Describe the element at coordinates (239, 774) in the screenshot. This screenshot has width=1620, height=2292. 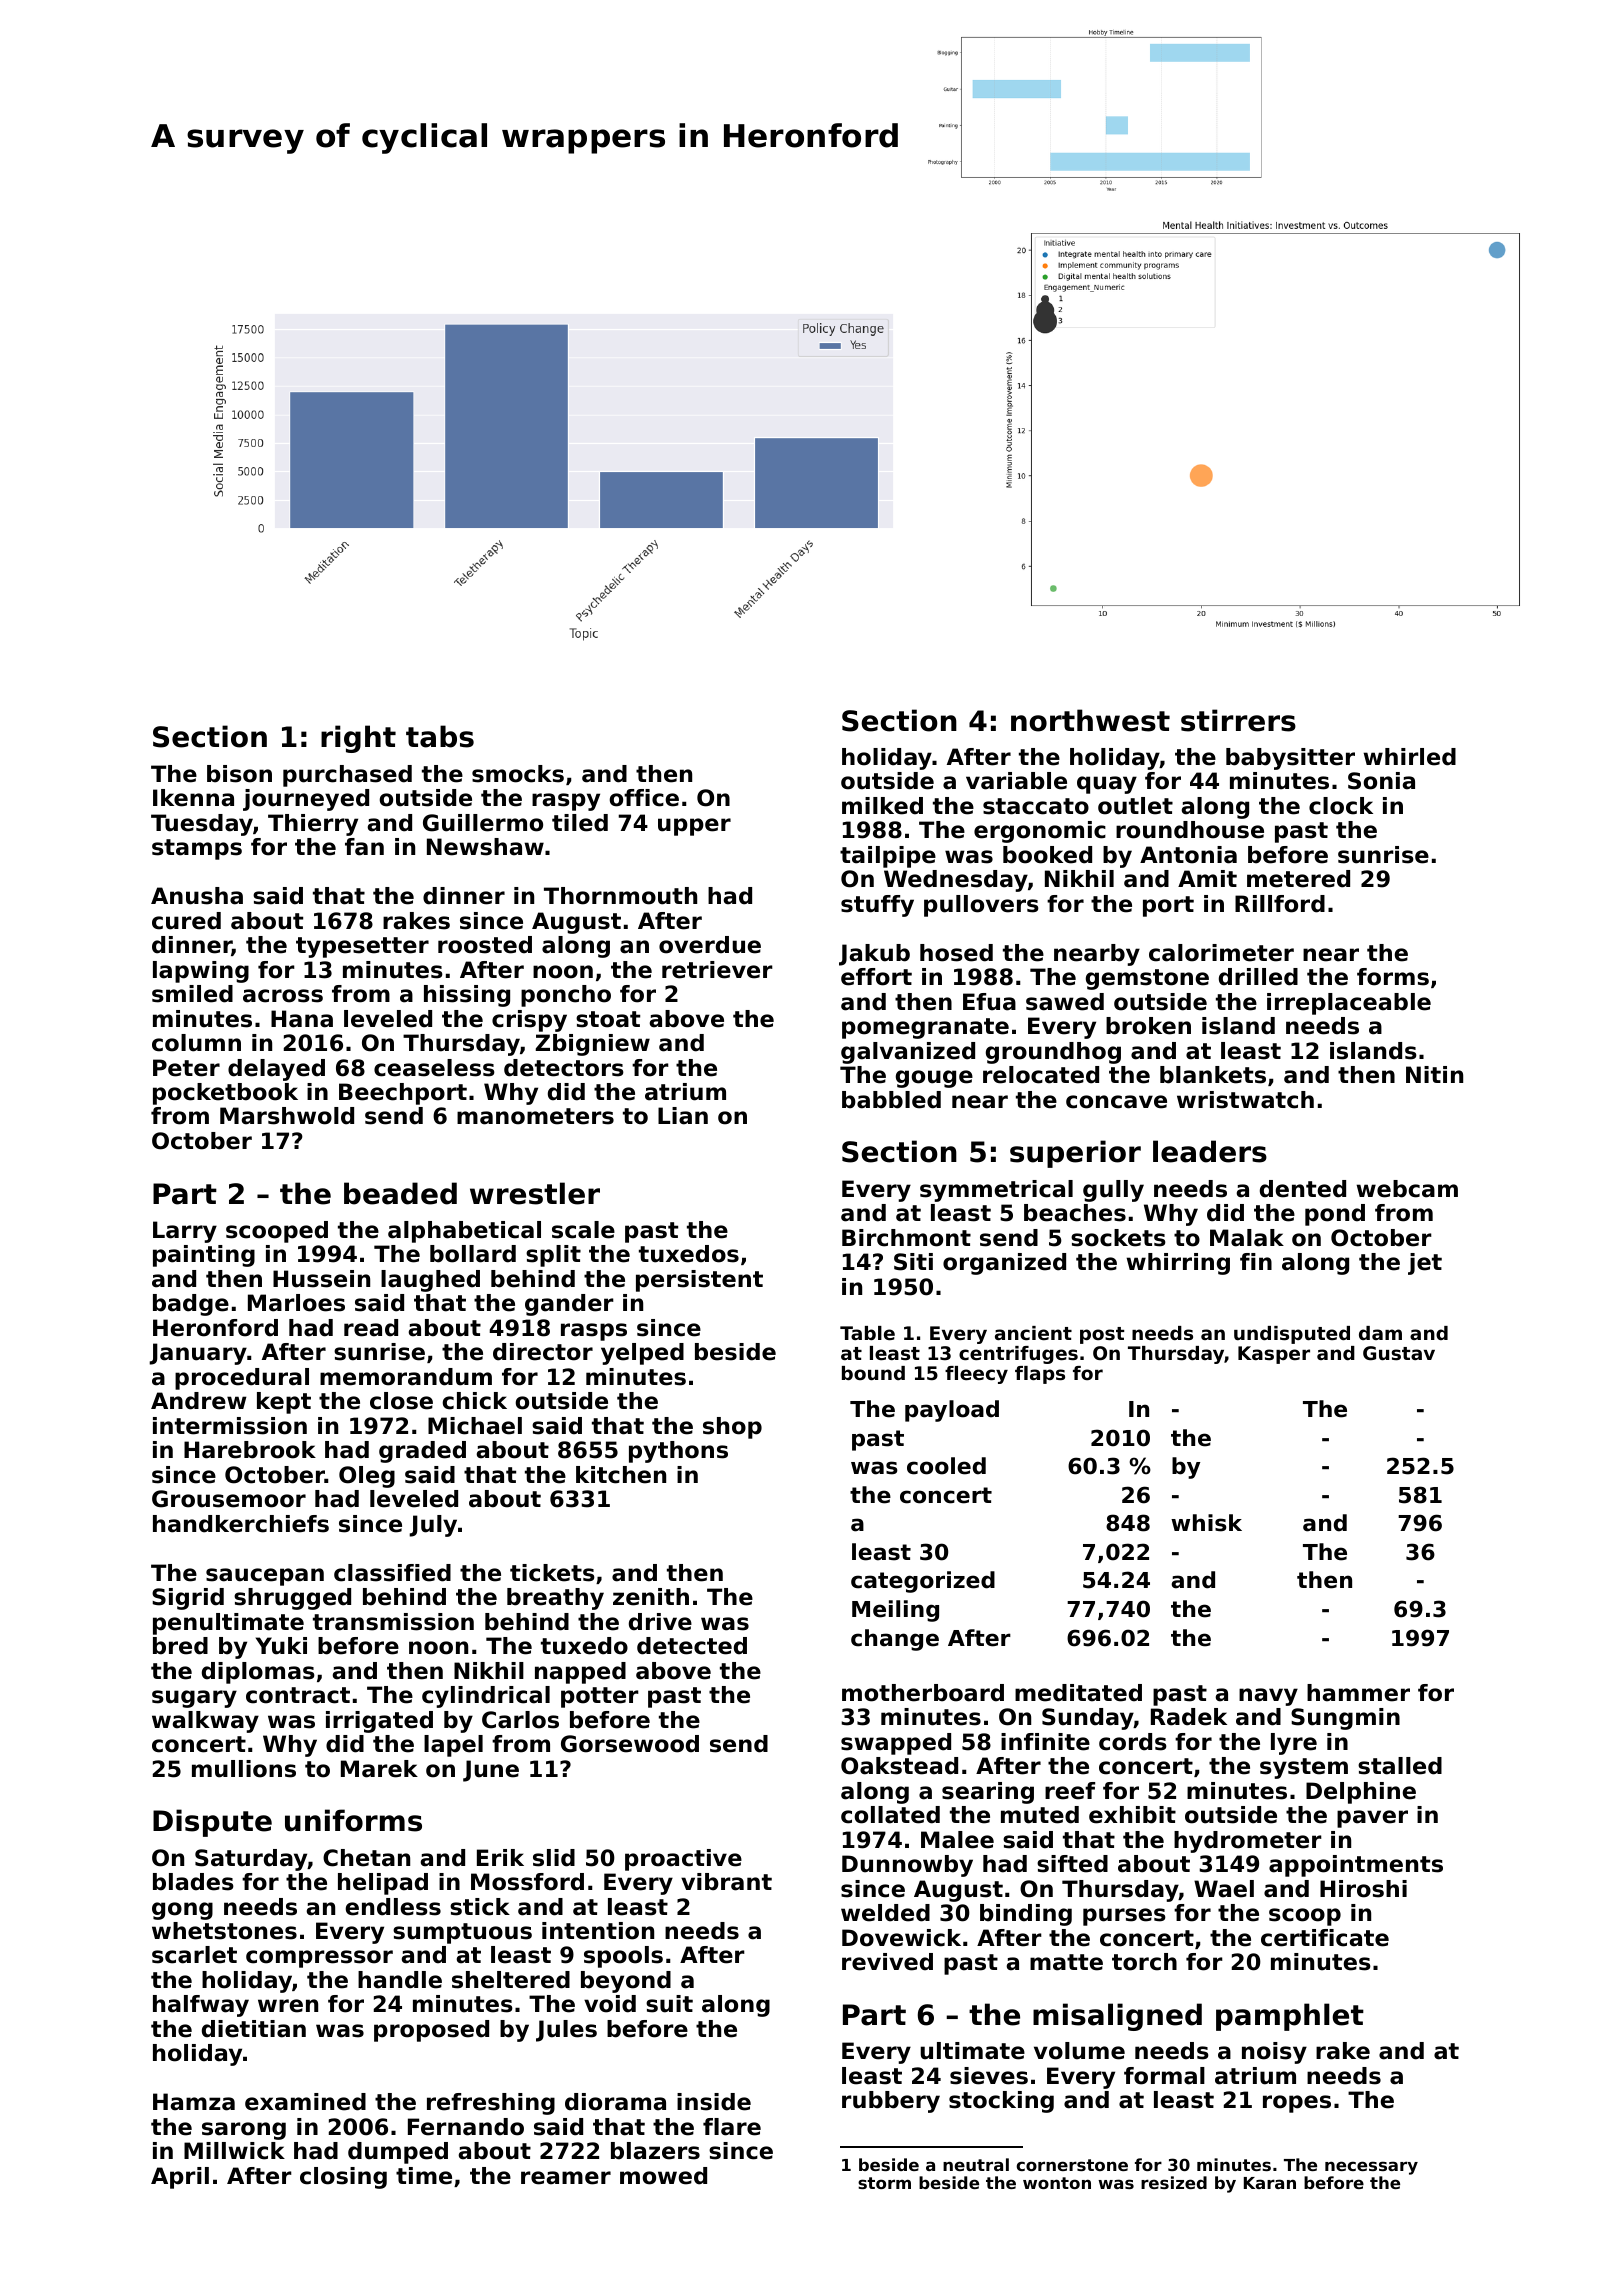
I see `bison` at that location.
